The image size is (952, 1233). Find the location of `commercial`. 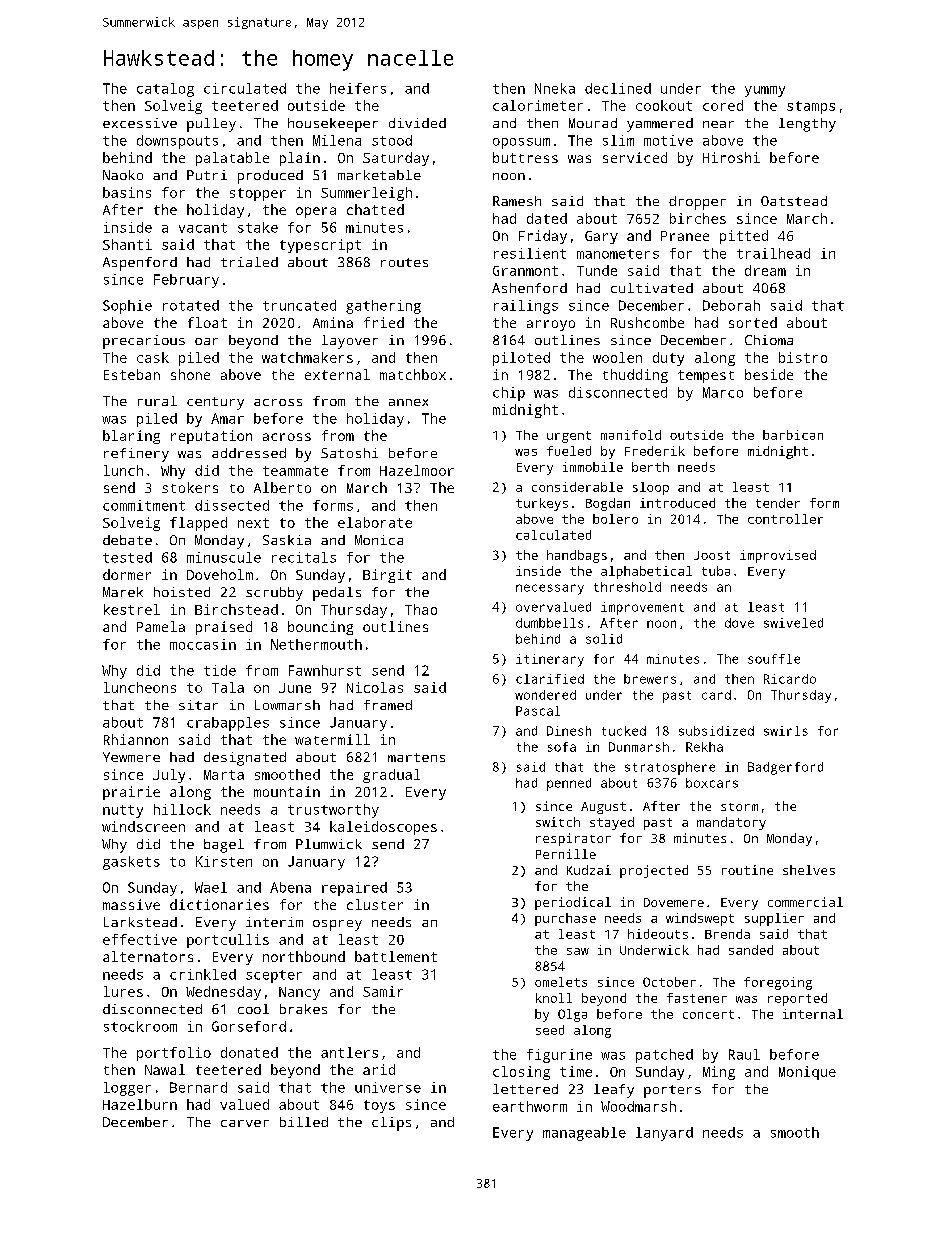

commercial is located at coordinates (805, 902).
